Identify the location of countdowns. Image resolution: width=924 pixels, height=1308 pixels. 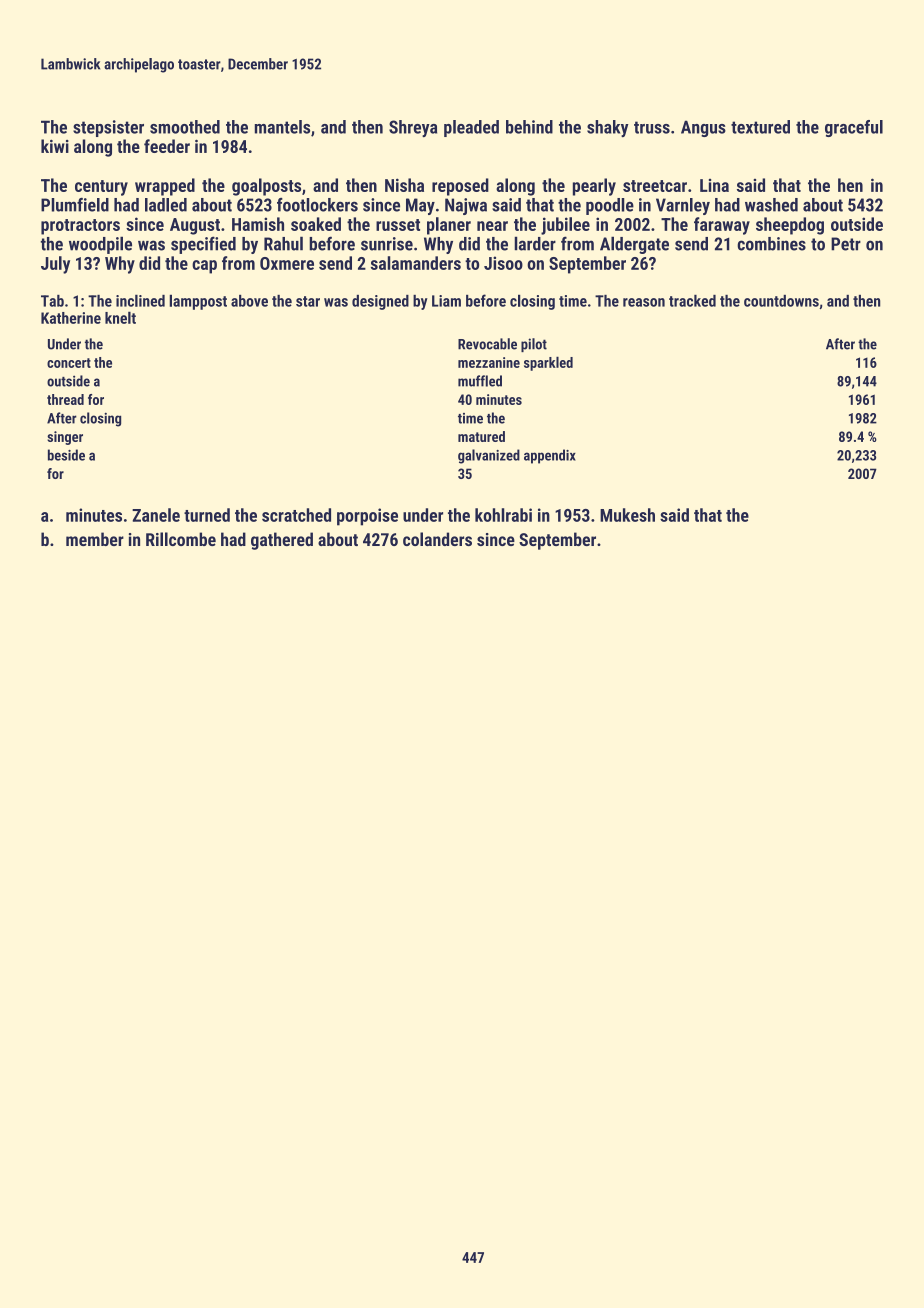
(781, 301).
